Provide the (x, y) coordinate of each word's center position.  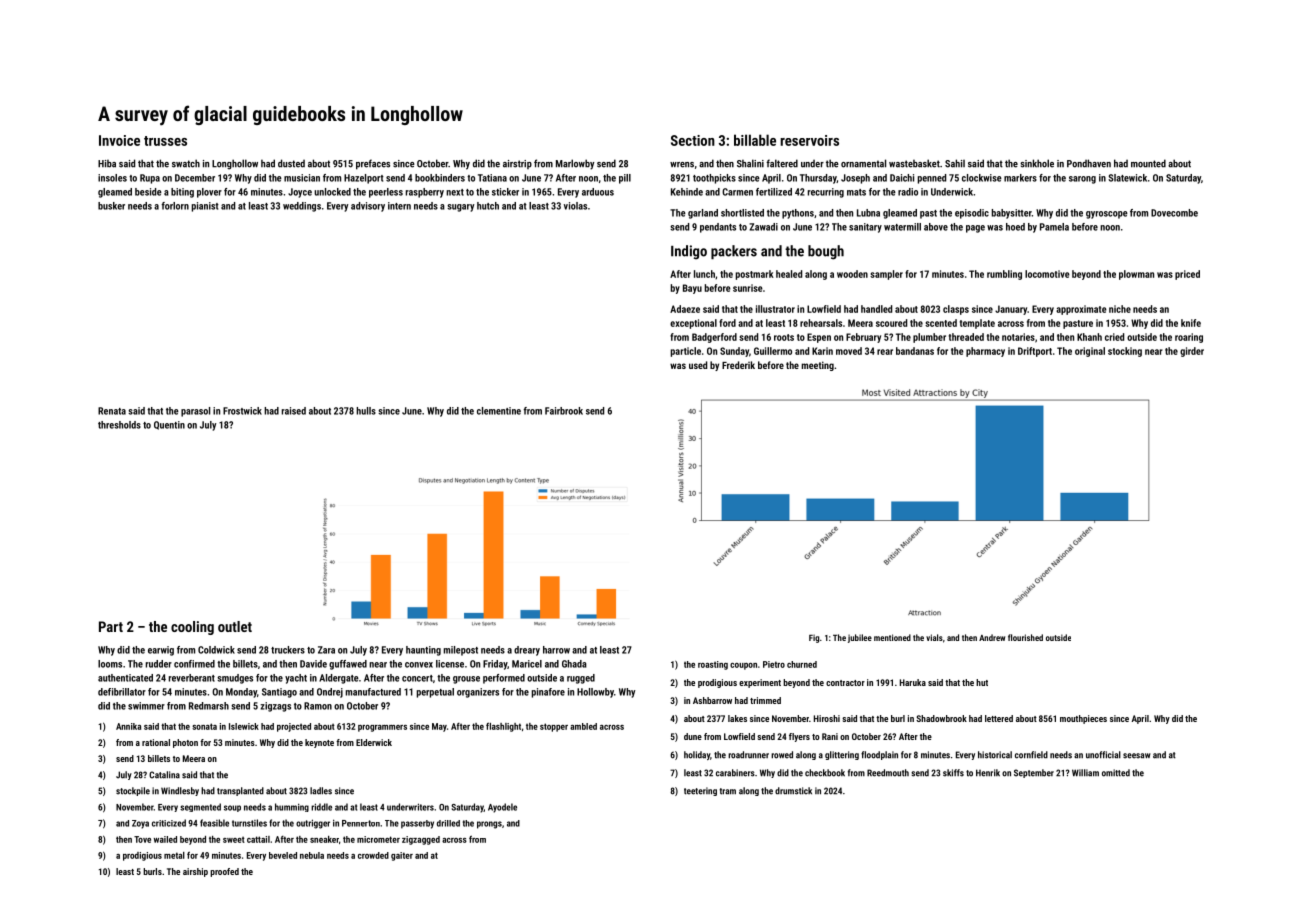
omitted (1116, 773)
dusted (291, 163)
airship (195, 872)
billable (755, 140)
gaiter (402, 856)
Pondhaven (1089, 163)
